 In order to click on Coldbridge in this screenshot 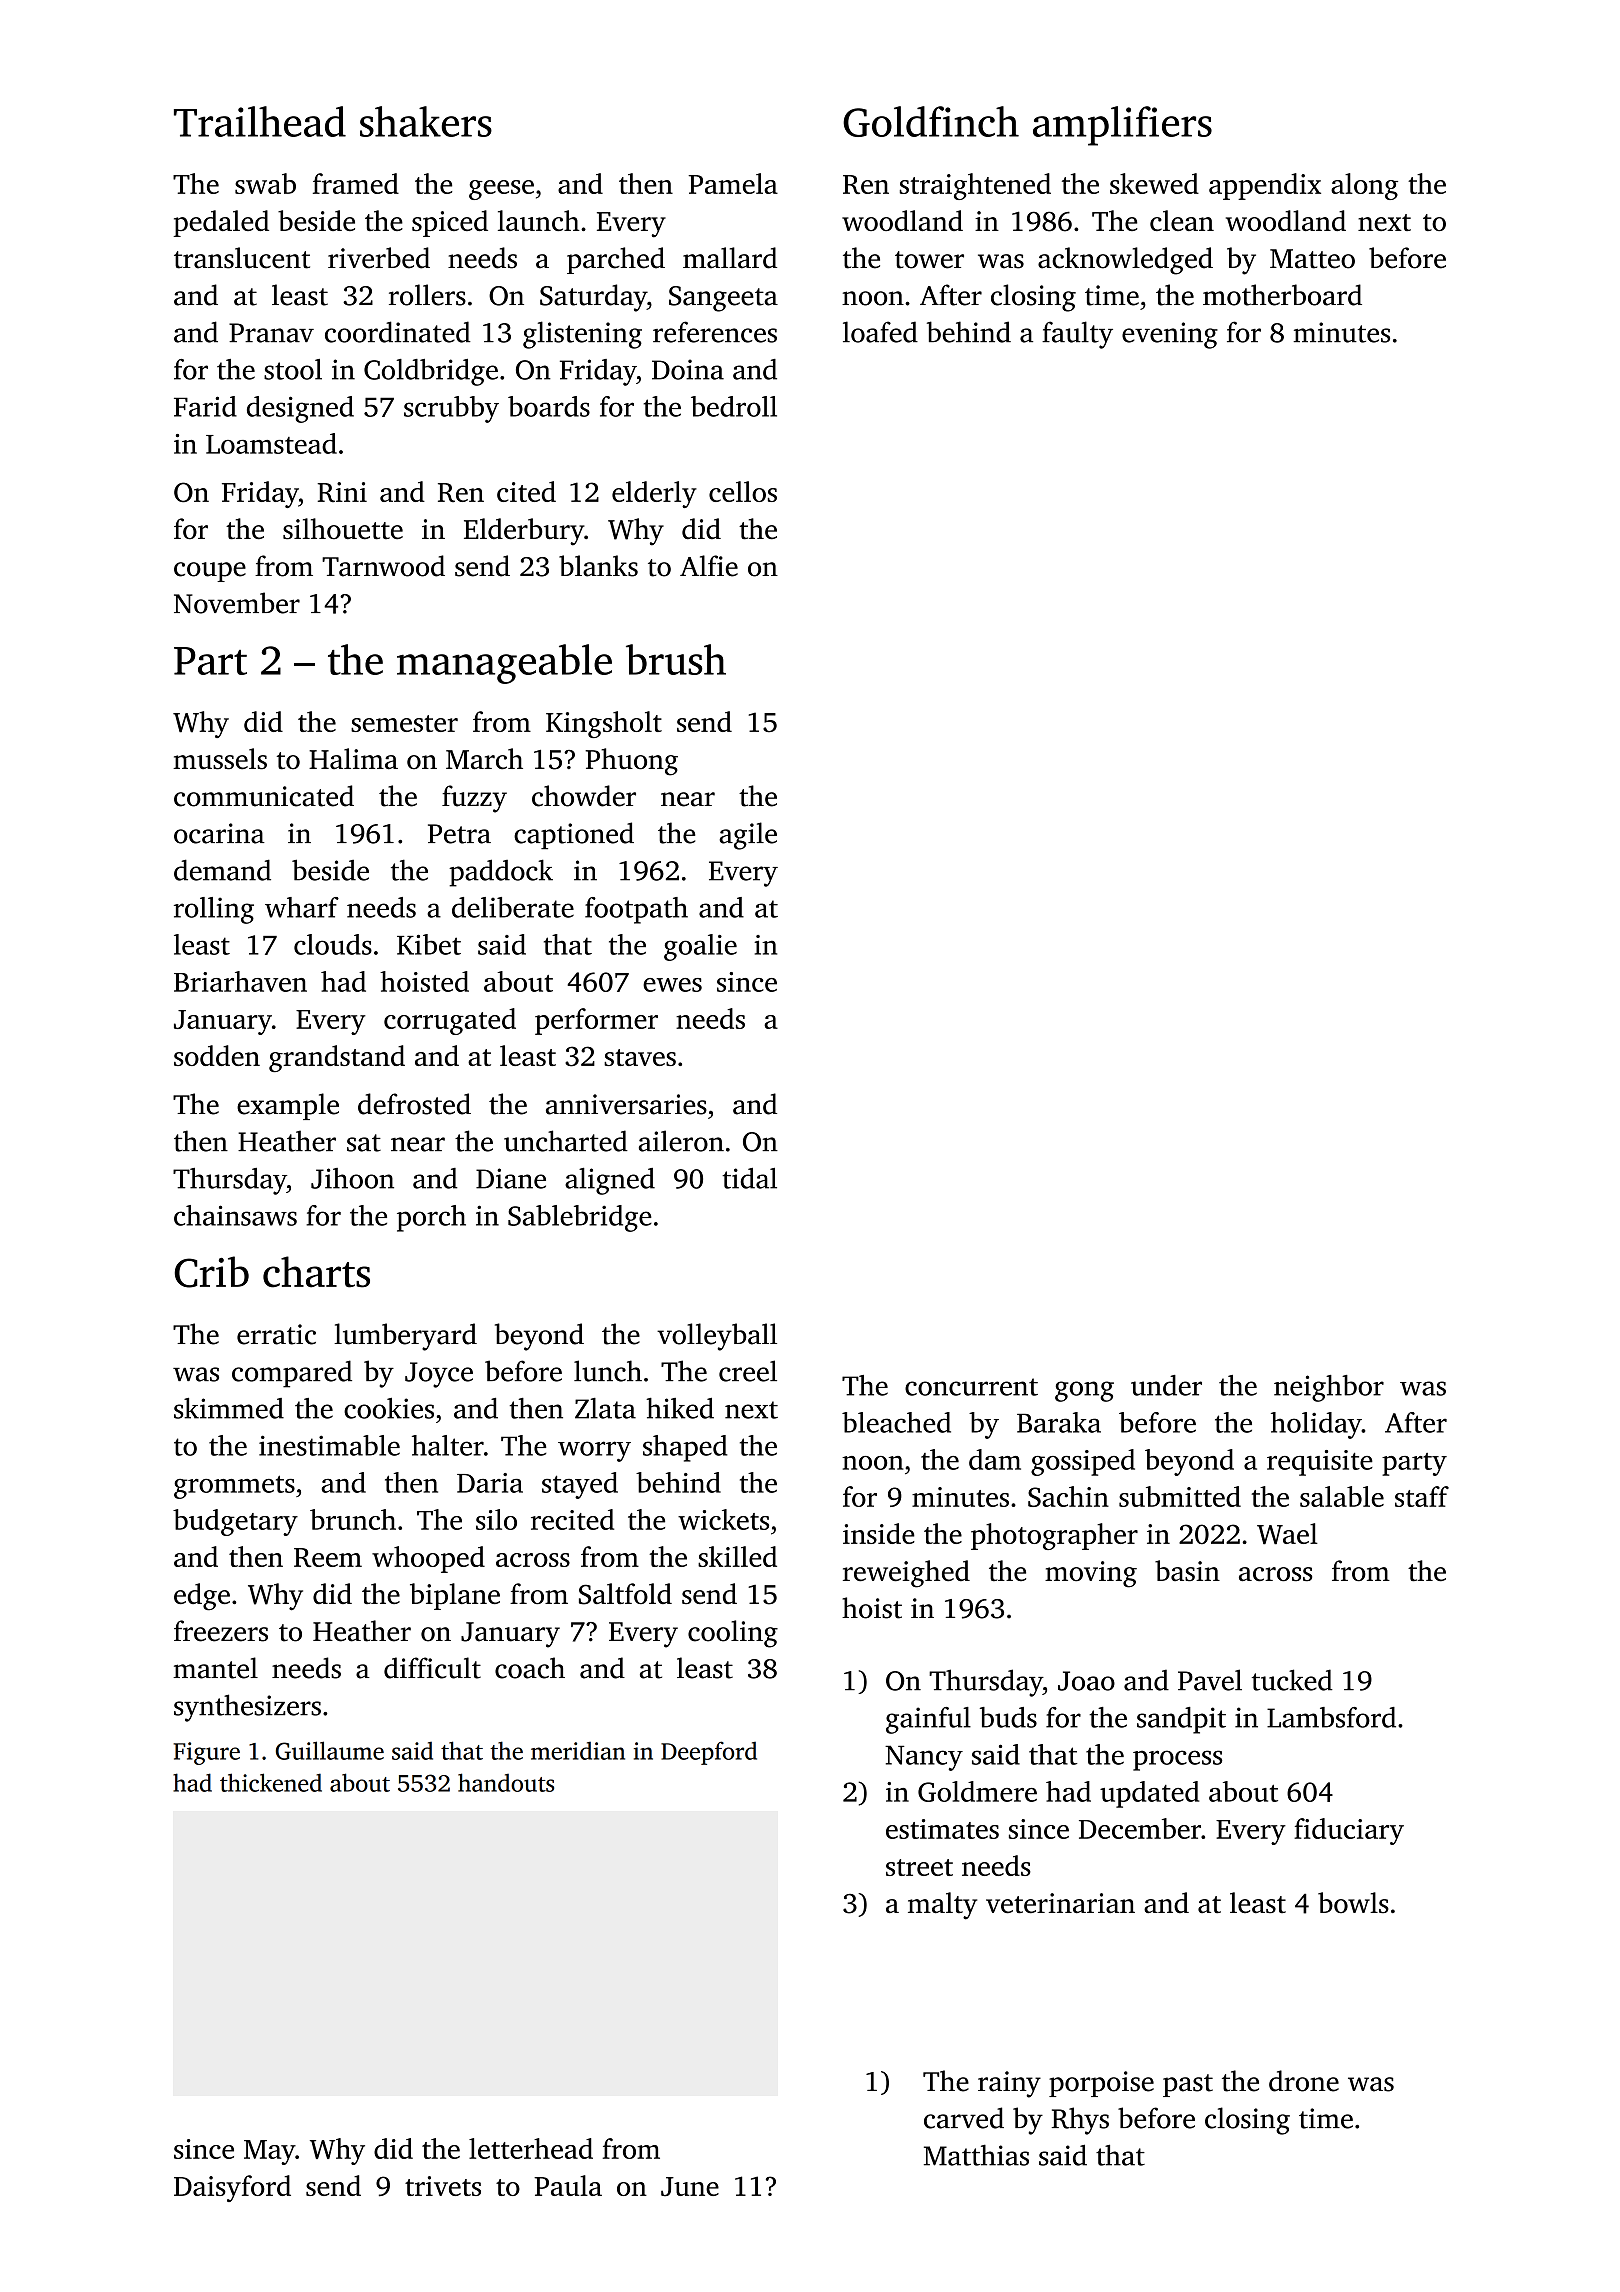, I will do `click(431, 372)`.
